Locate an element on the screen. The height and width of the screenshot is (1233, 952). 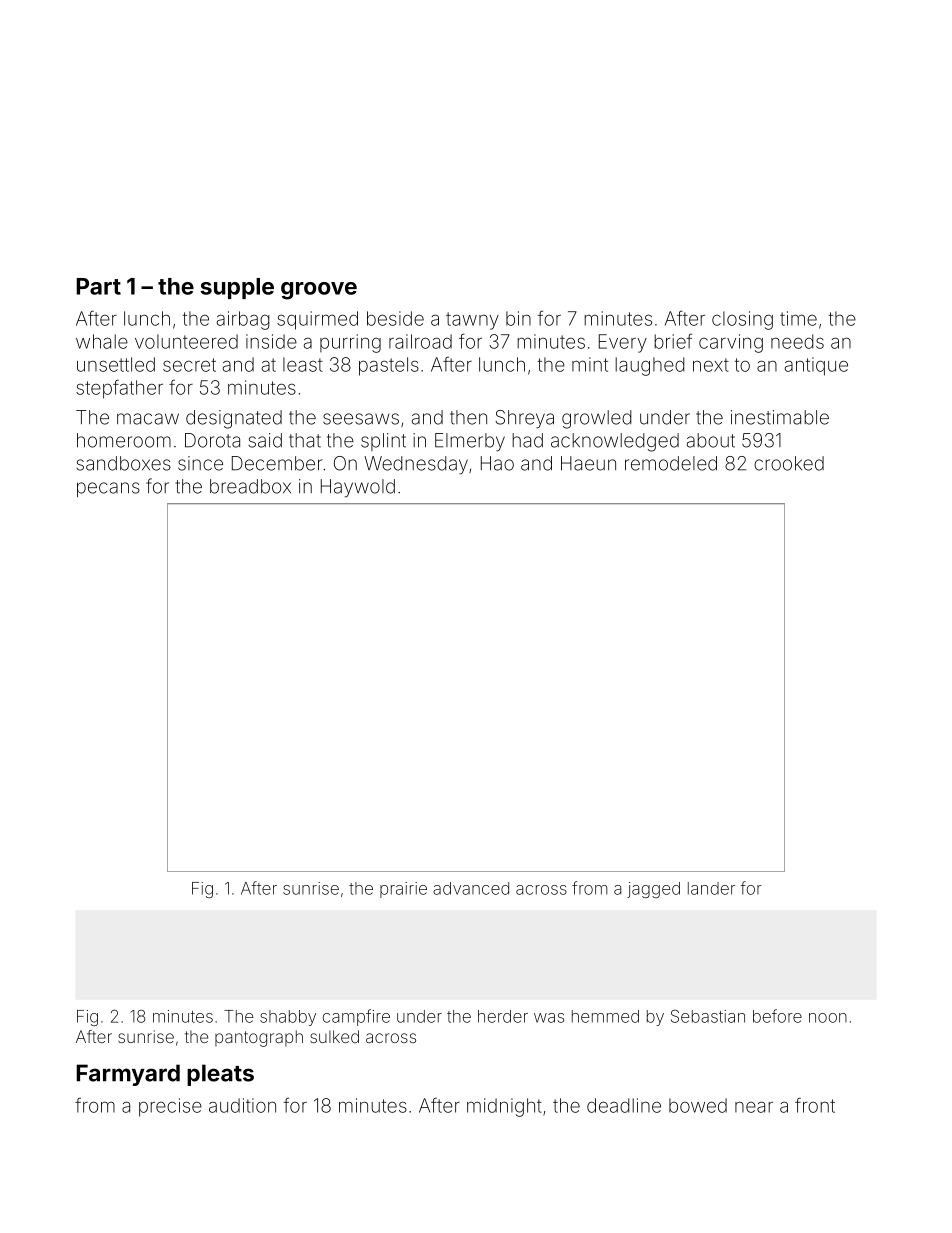
shabby is located at coordinates (288, 1018).
